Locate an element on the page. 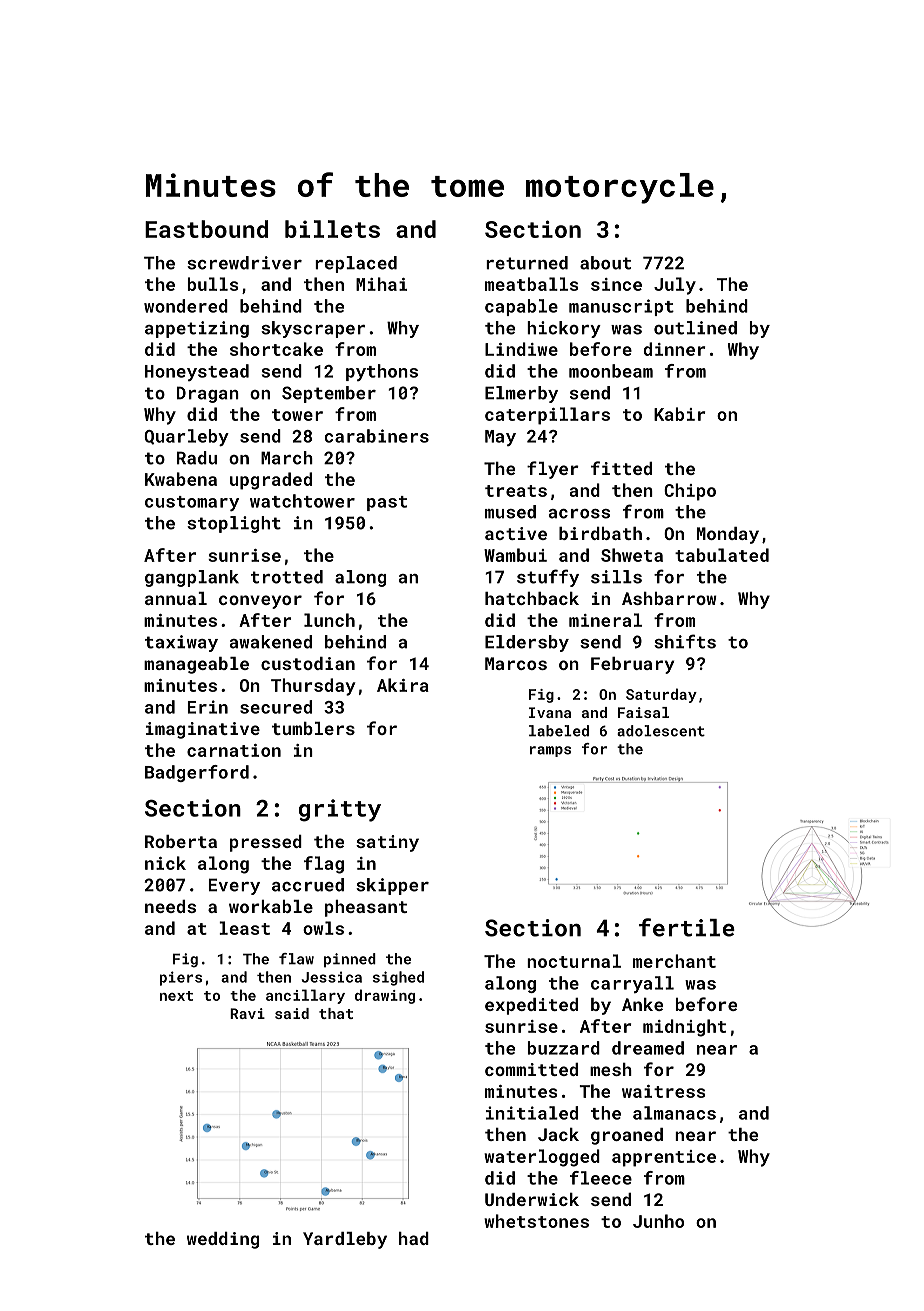  appetizing is located at coordinates (197, 329).
